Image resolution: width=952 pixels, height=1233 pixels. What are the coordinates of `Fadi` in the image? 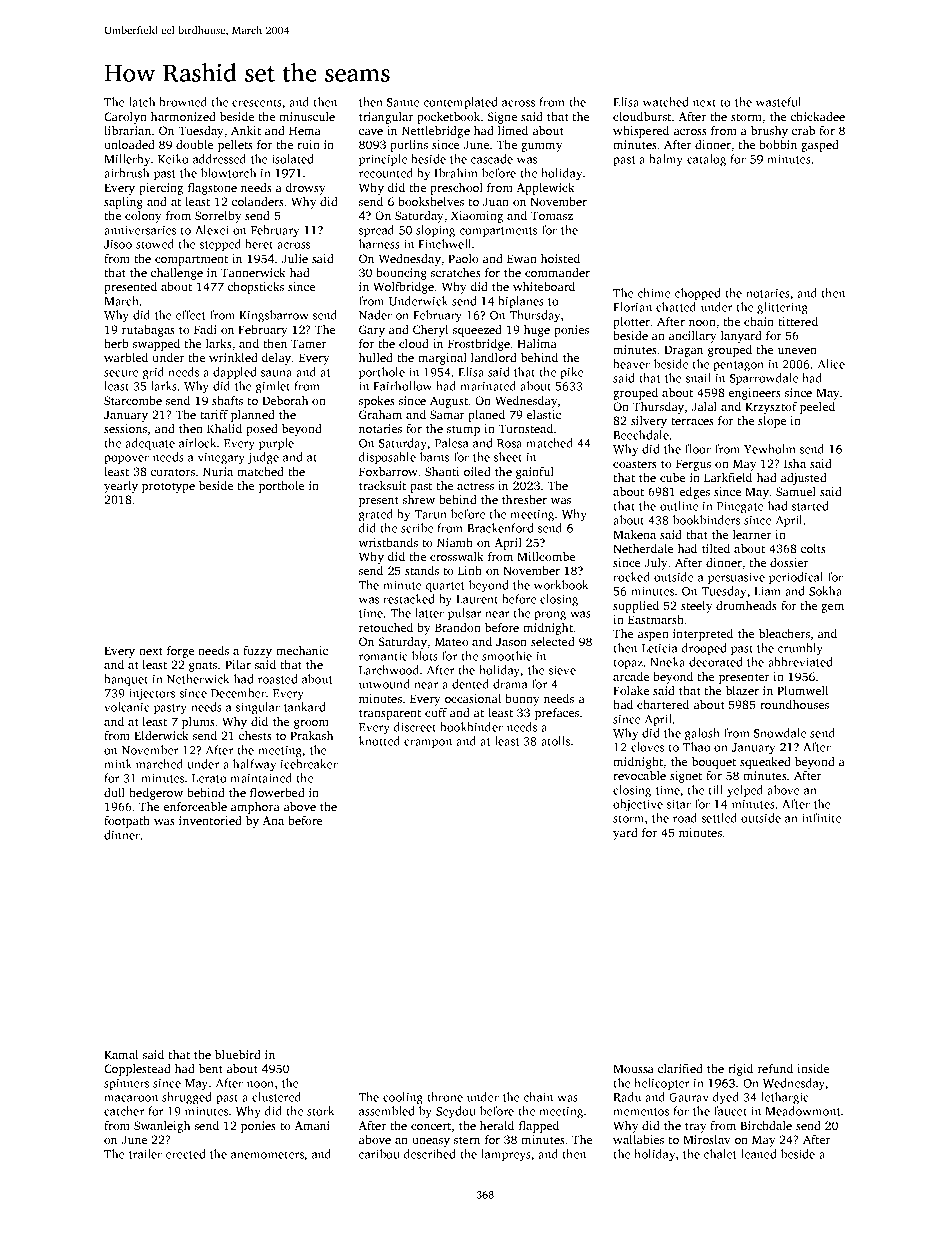 It's located at (205, 329).
